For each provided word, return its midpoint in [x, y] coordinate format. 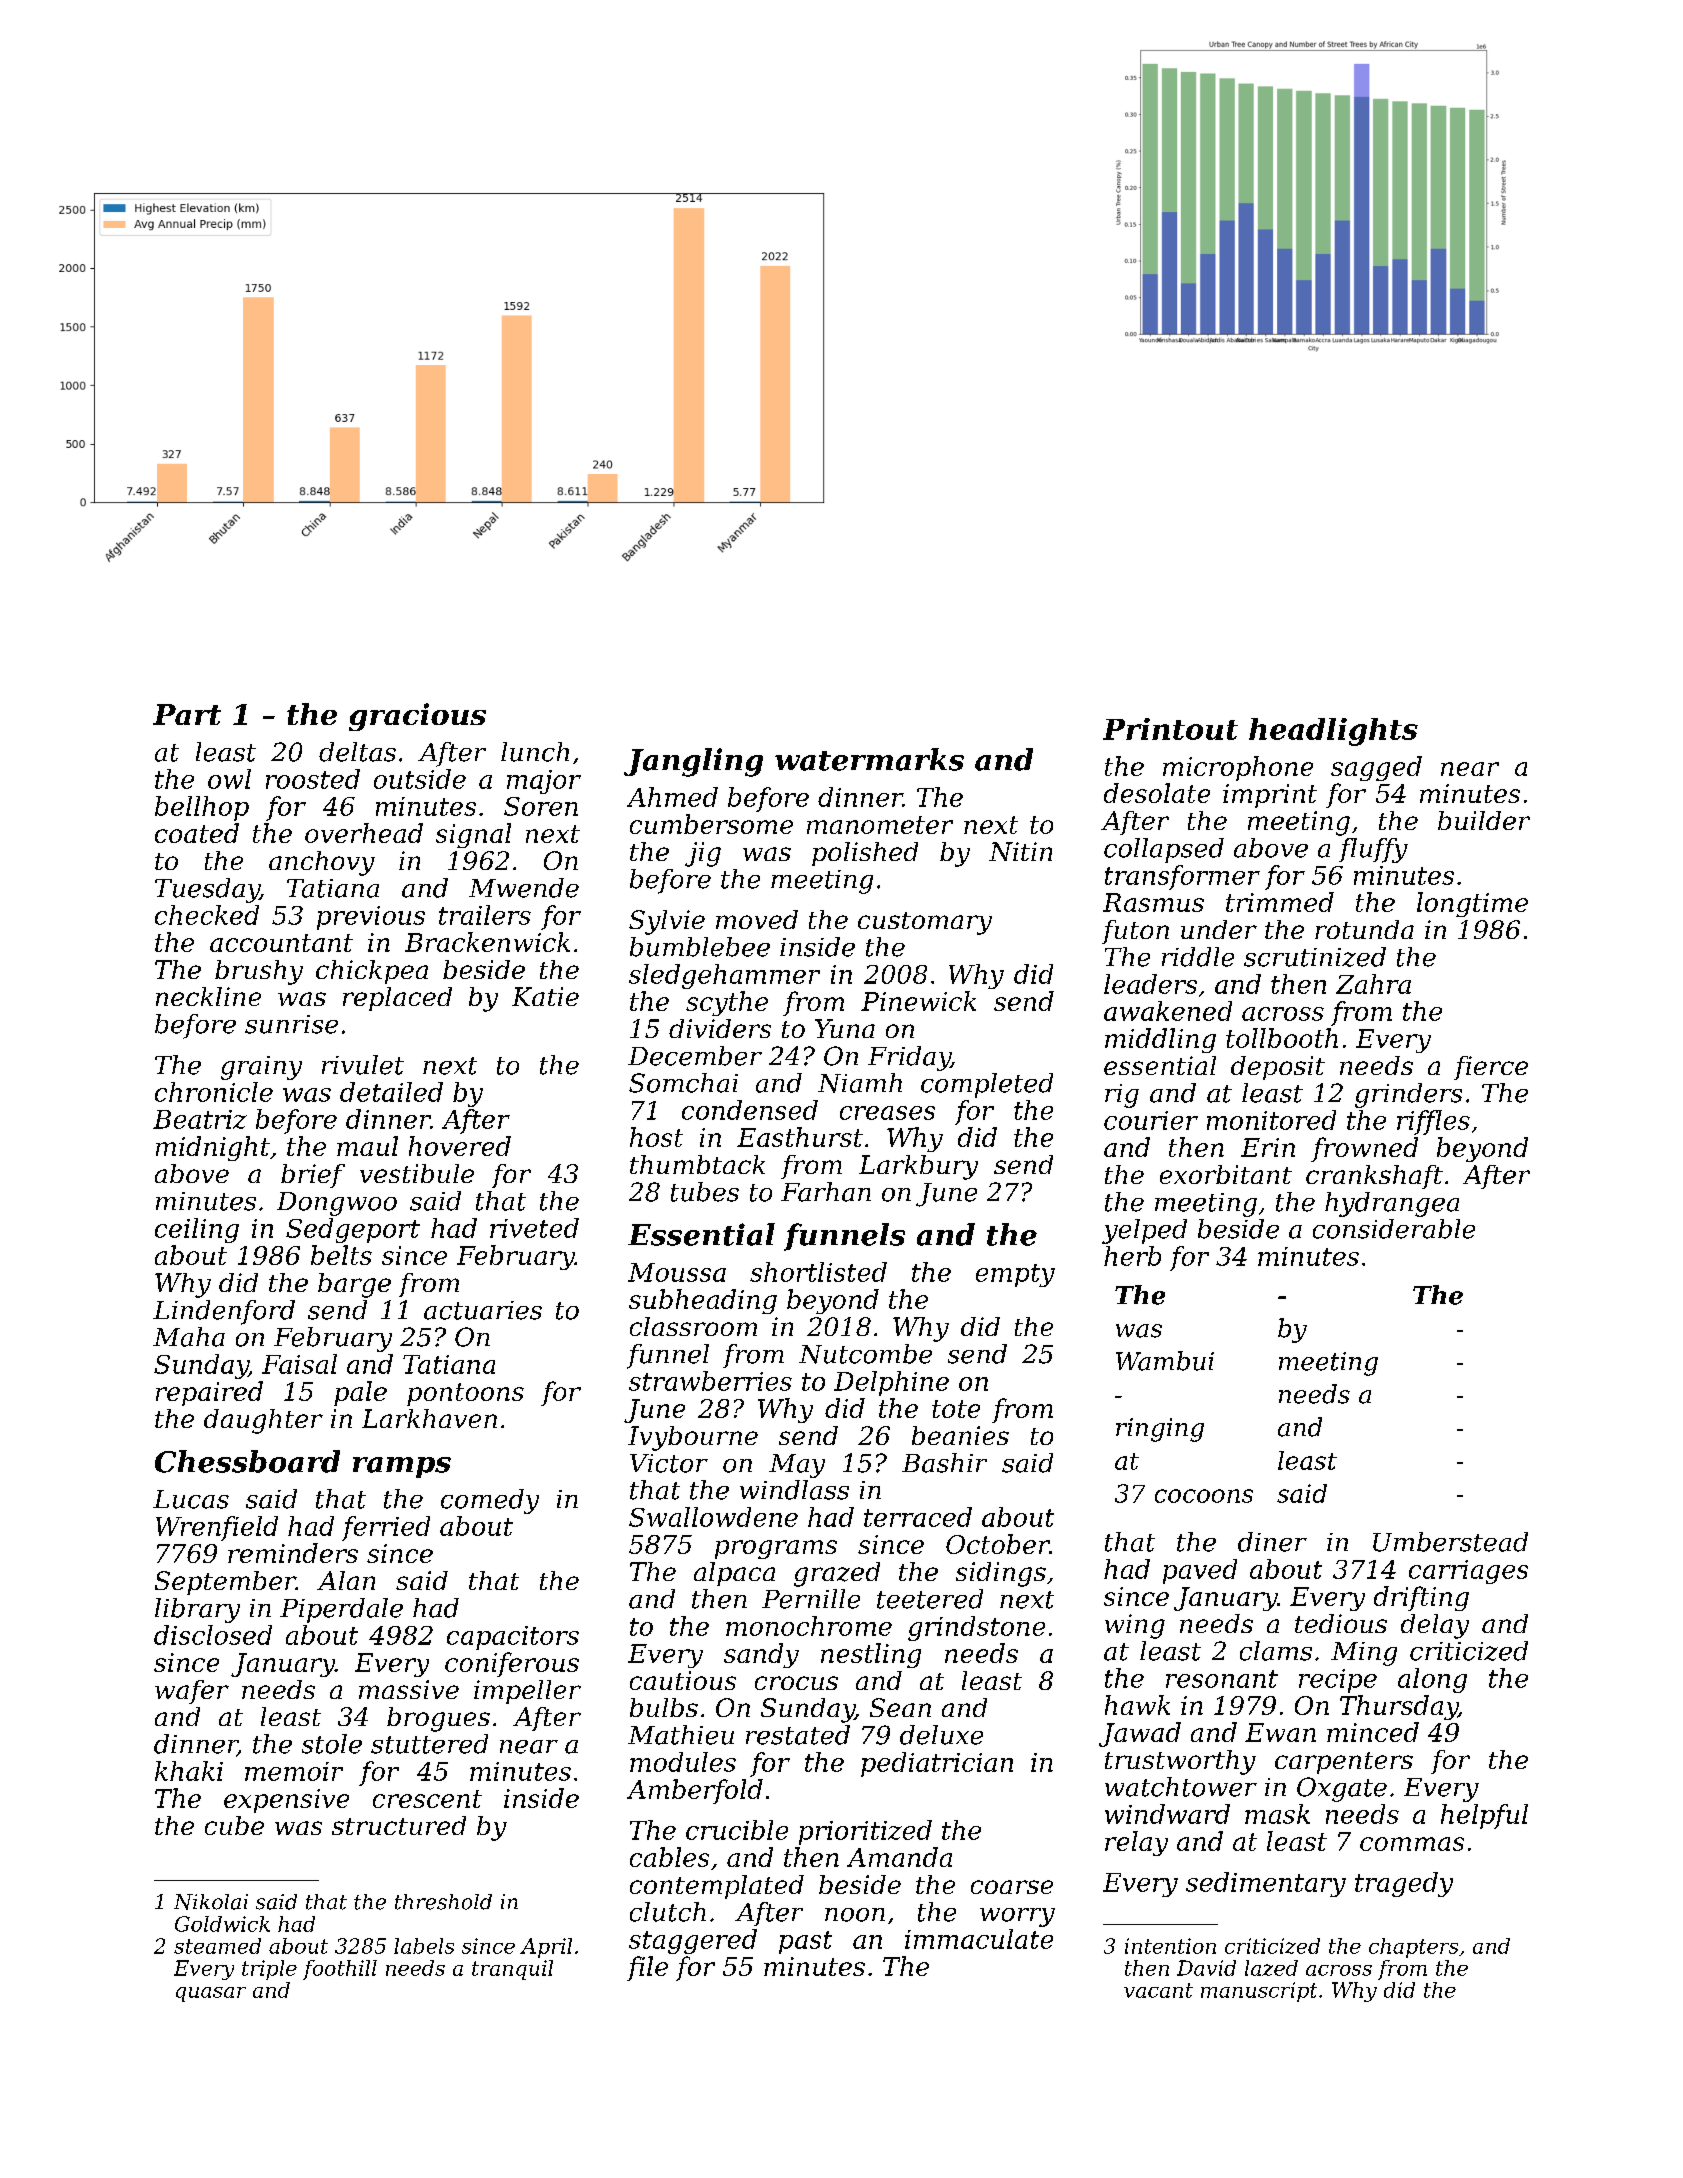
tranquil [512, 1970]
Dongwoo [337, 1204]
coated [197, 833]
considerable [1394, 1229]
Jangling [693, 762]
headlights [1333, 732]
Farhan [826, 1192]
